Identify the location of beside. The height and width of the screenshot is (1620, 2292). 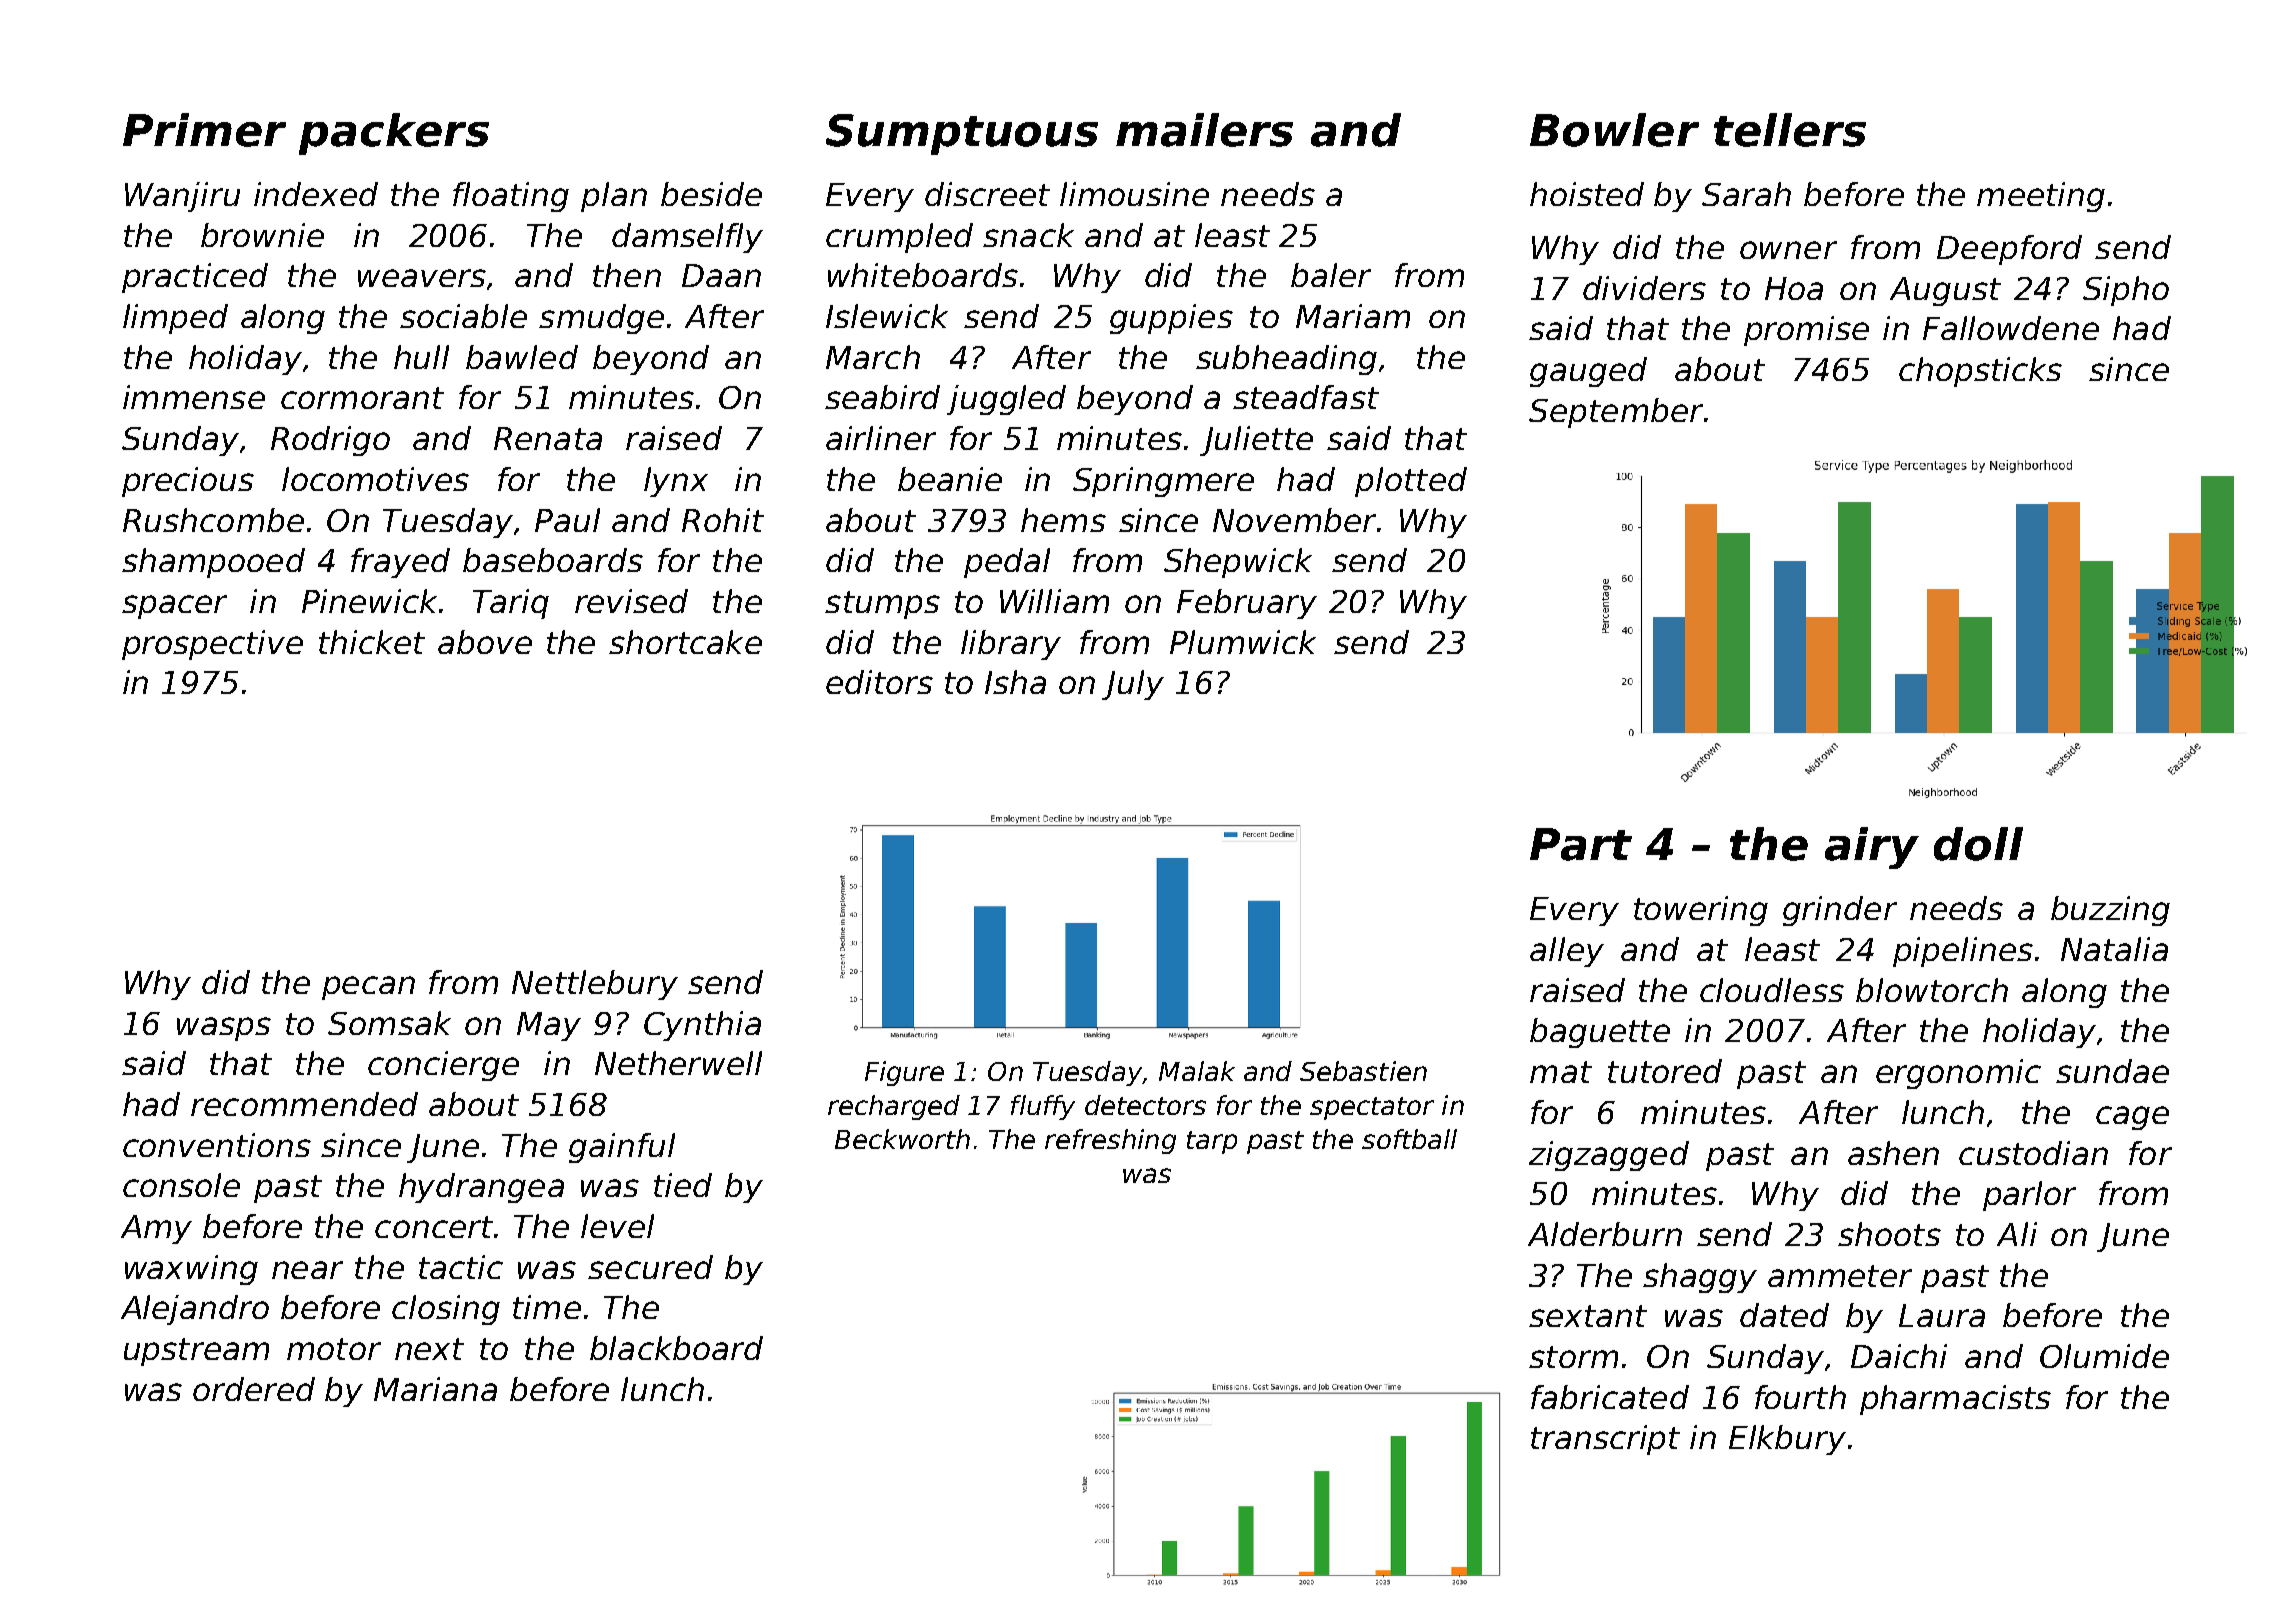
(711, 194).
